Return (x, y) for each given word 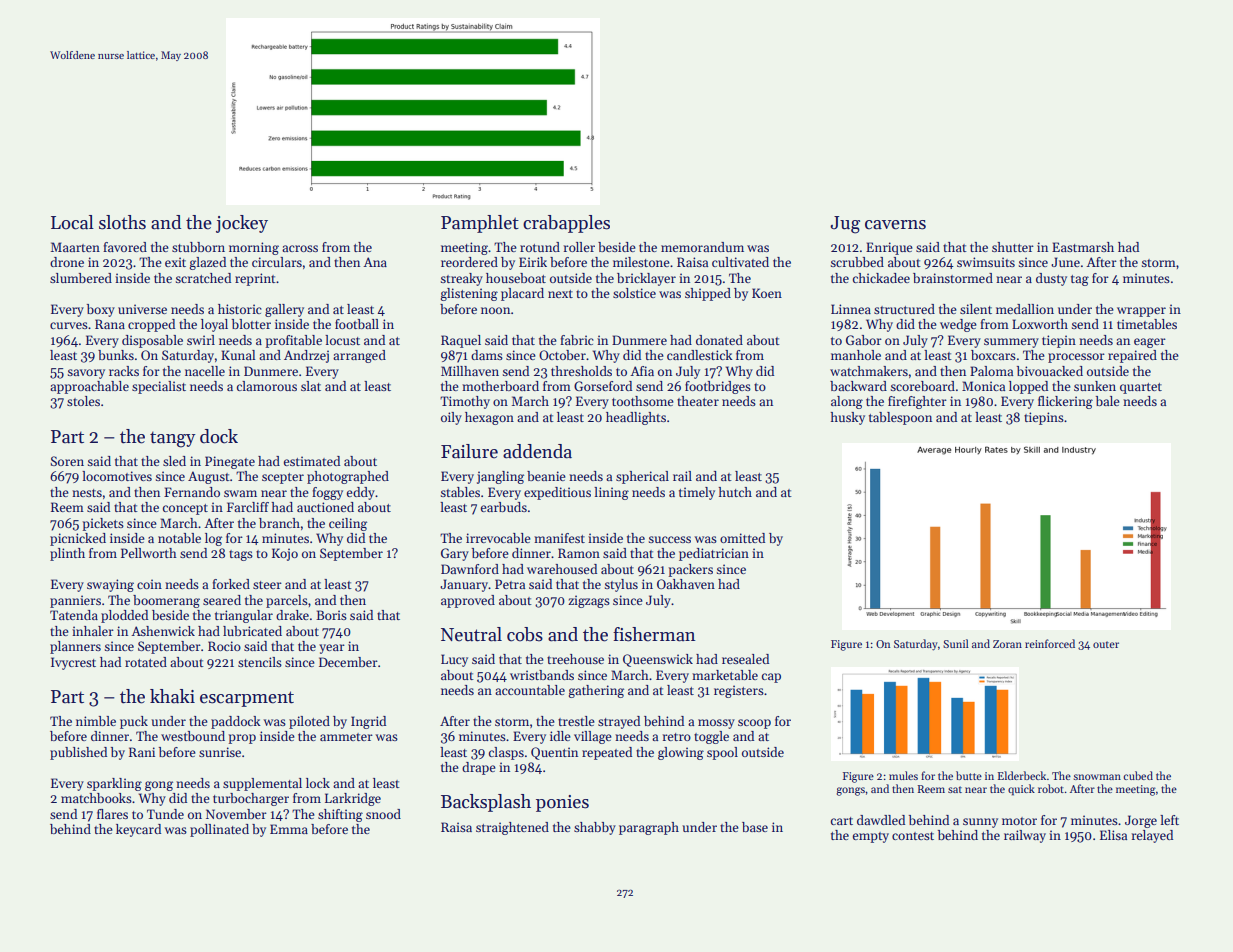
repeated (607, 753)
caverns (895, 225)
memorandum (702, 247)
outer (1106, 644)
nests (87, 493)
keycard (138, 830)
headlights (636, 418)
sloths (122, 222)
